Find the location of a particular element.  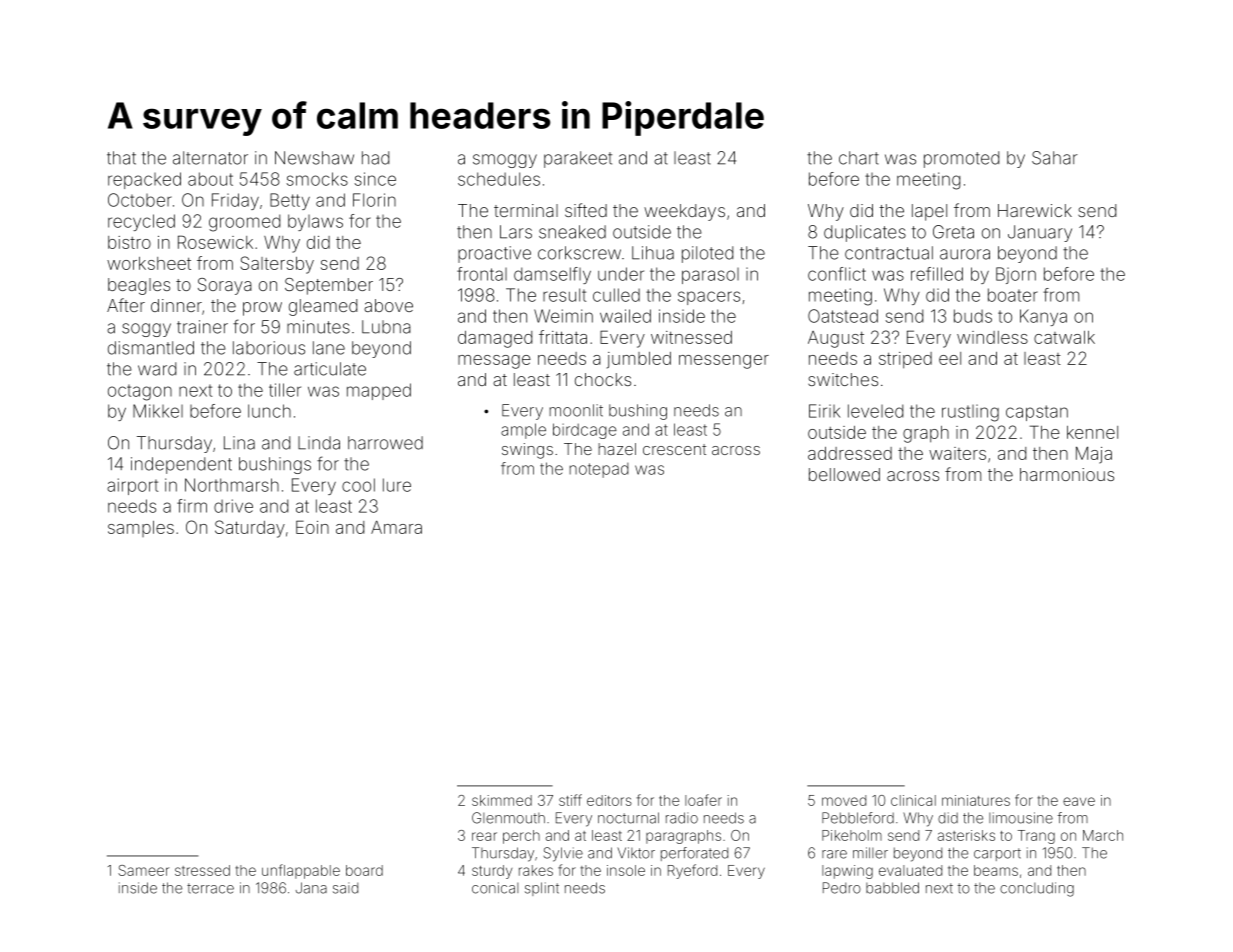

Saturday is located at coordinates (250, 529).
